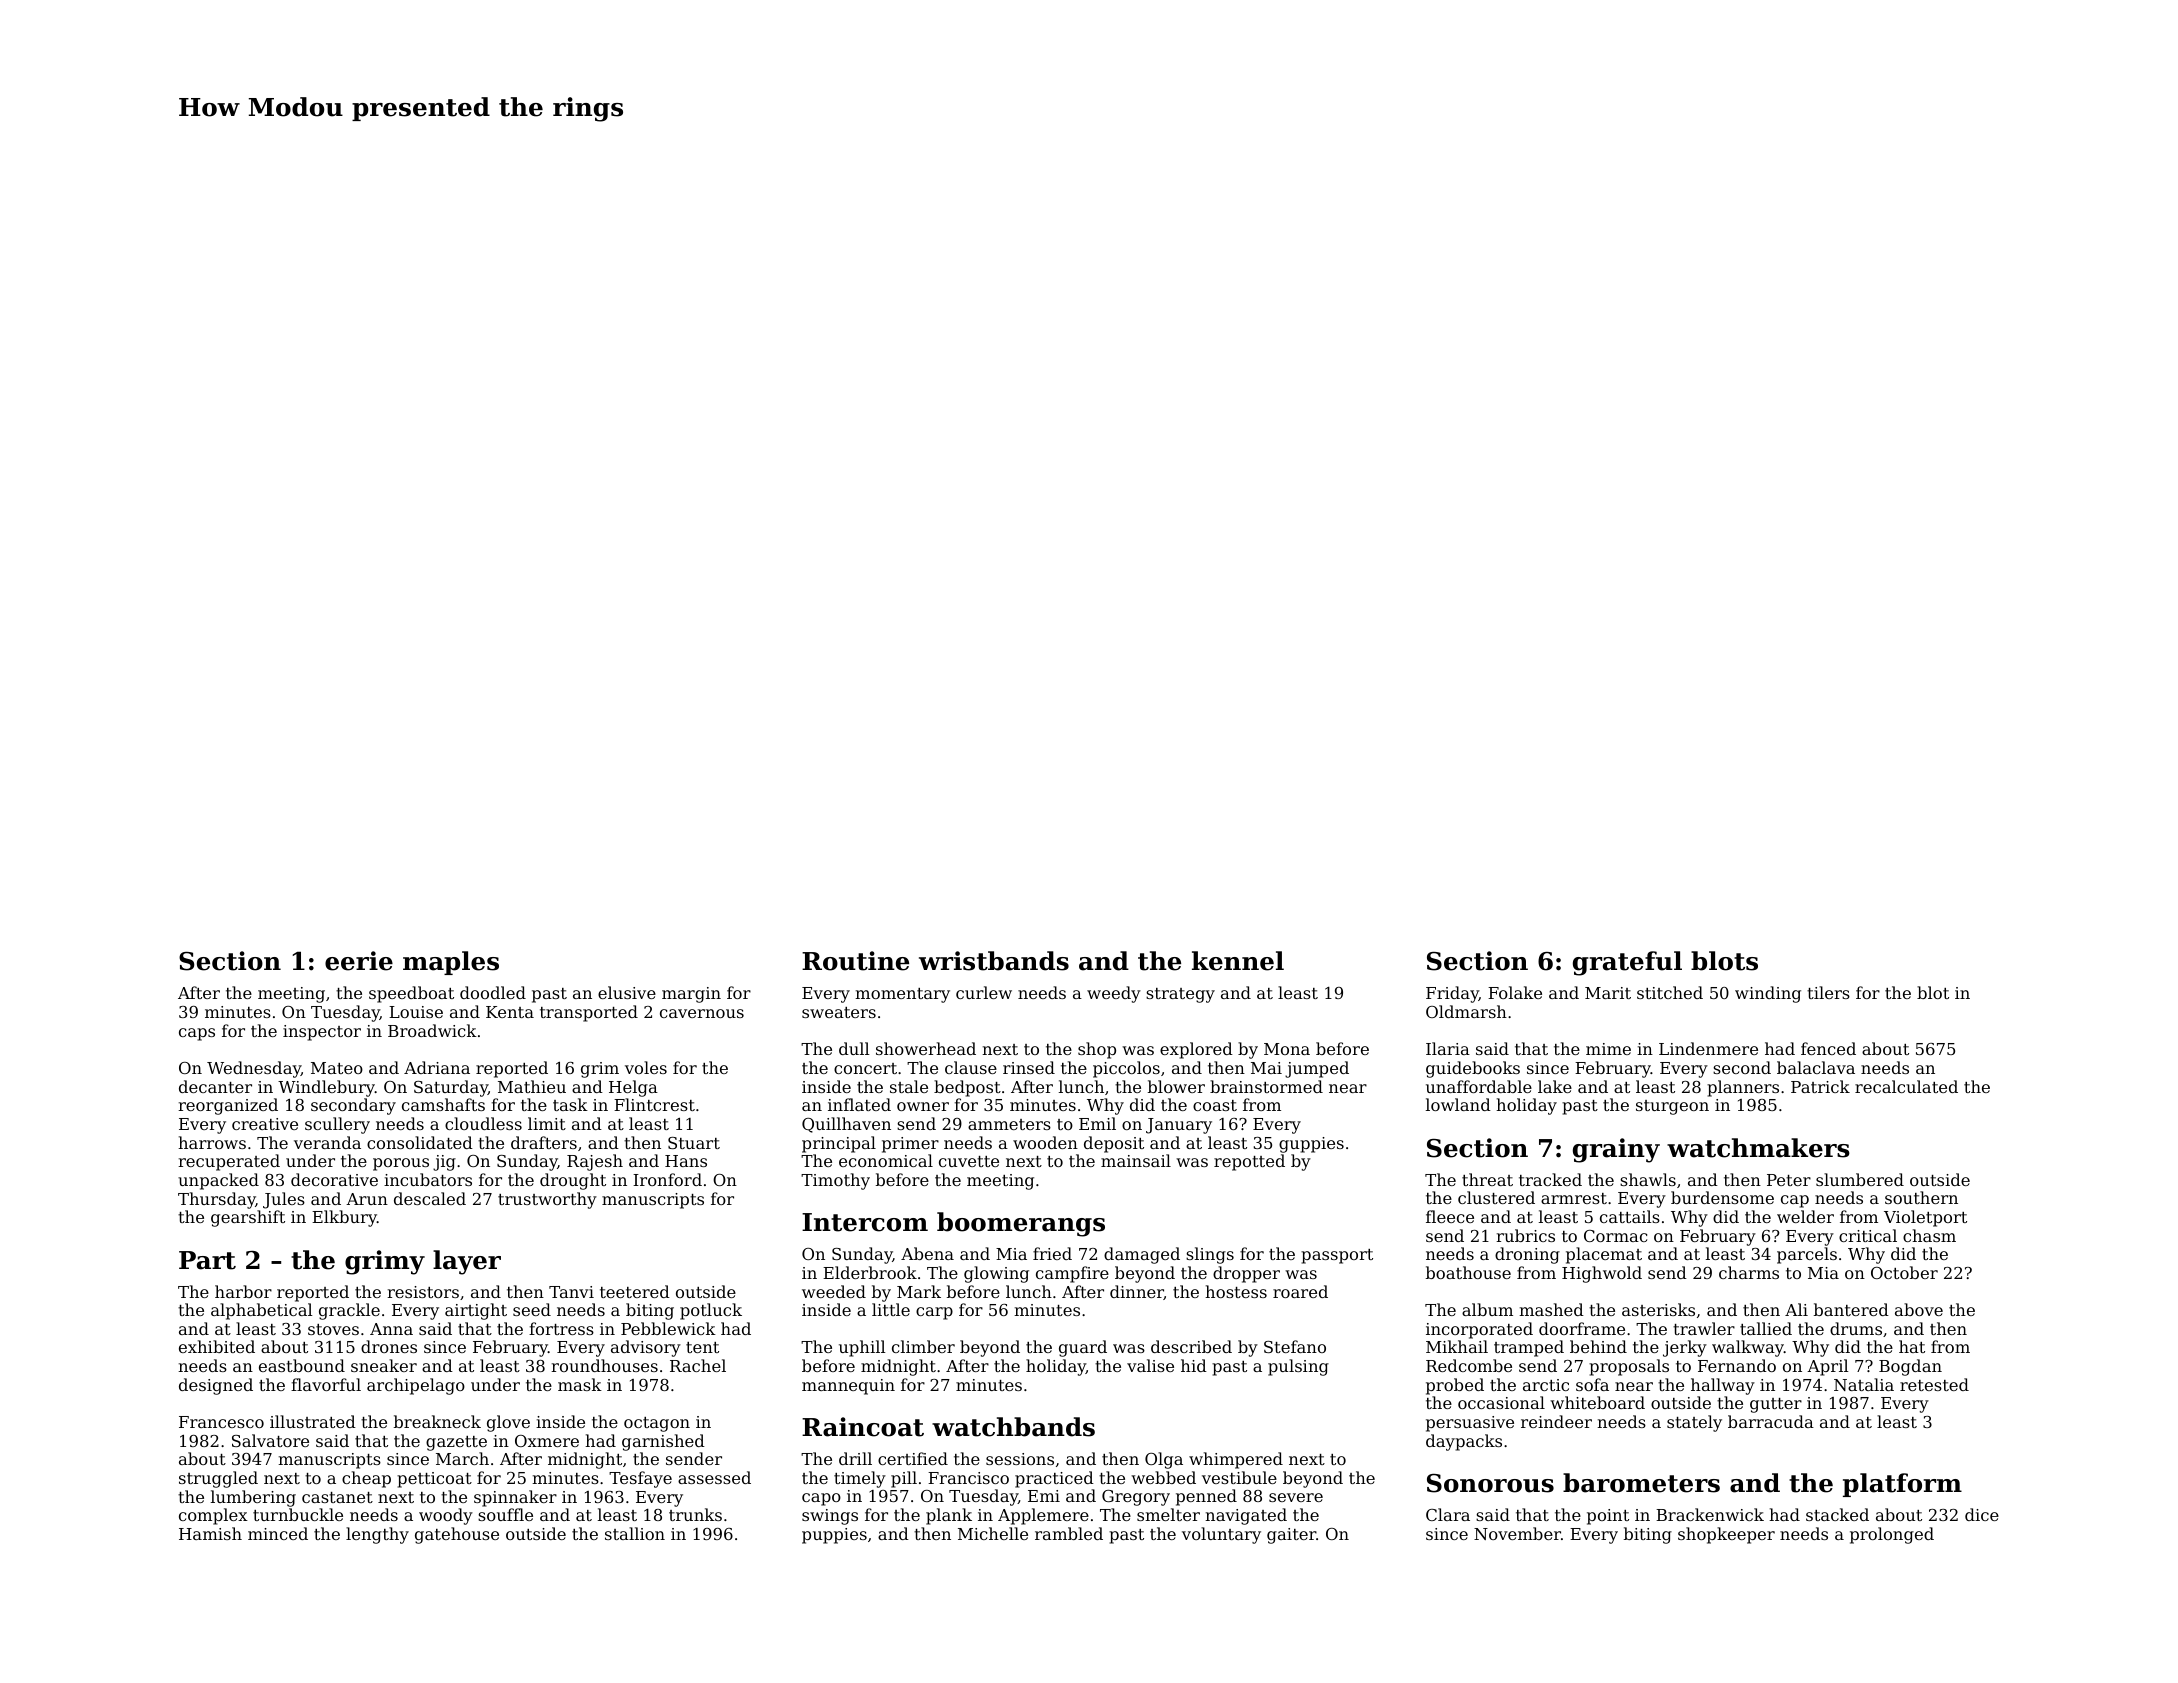 The image size is (2178, 1683). What do you see at coordinates (1013, 1427) in the screenshot?
I see `watchbands` at bounding box center [1013, 1427].
